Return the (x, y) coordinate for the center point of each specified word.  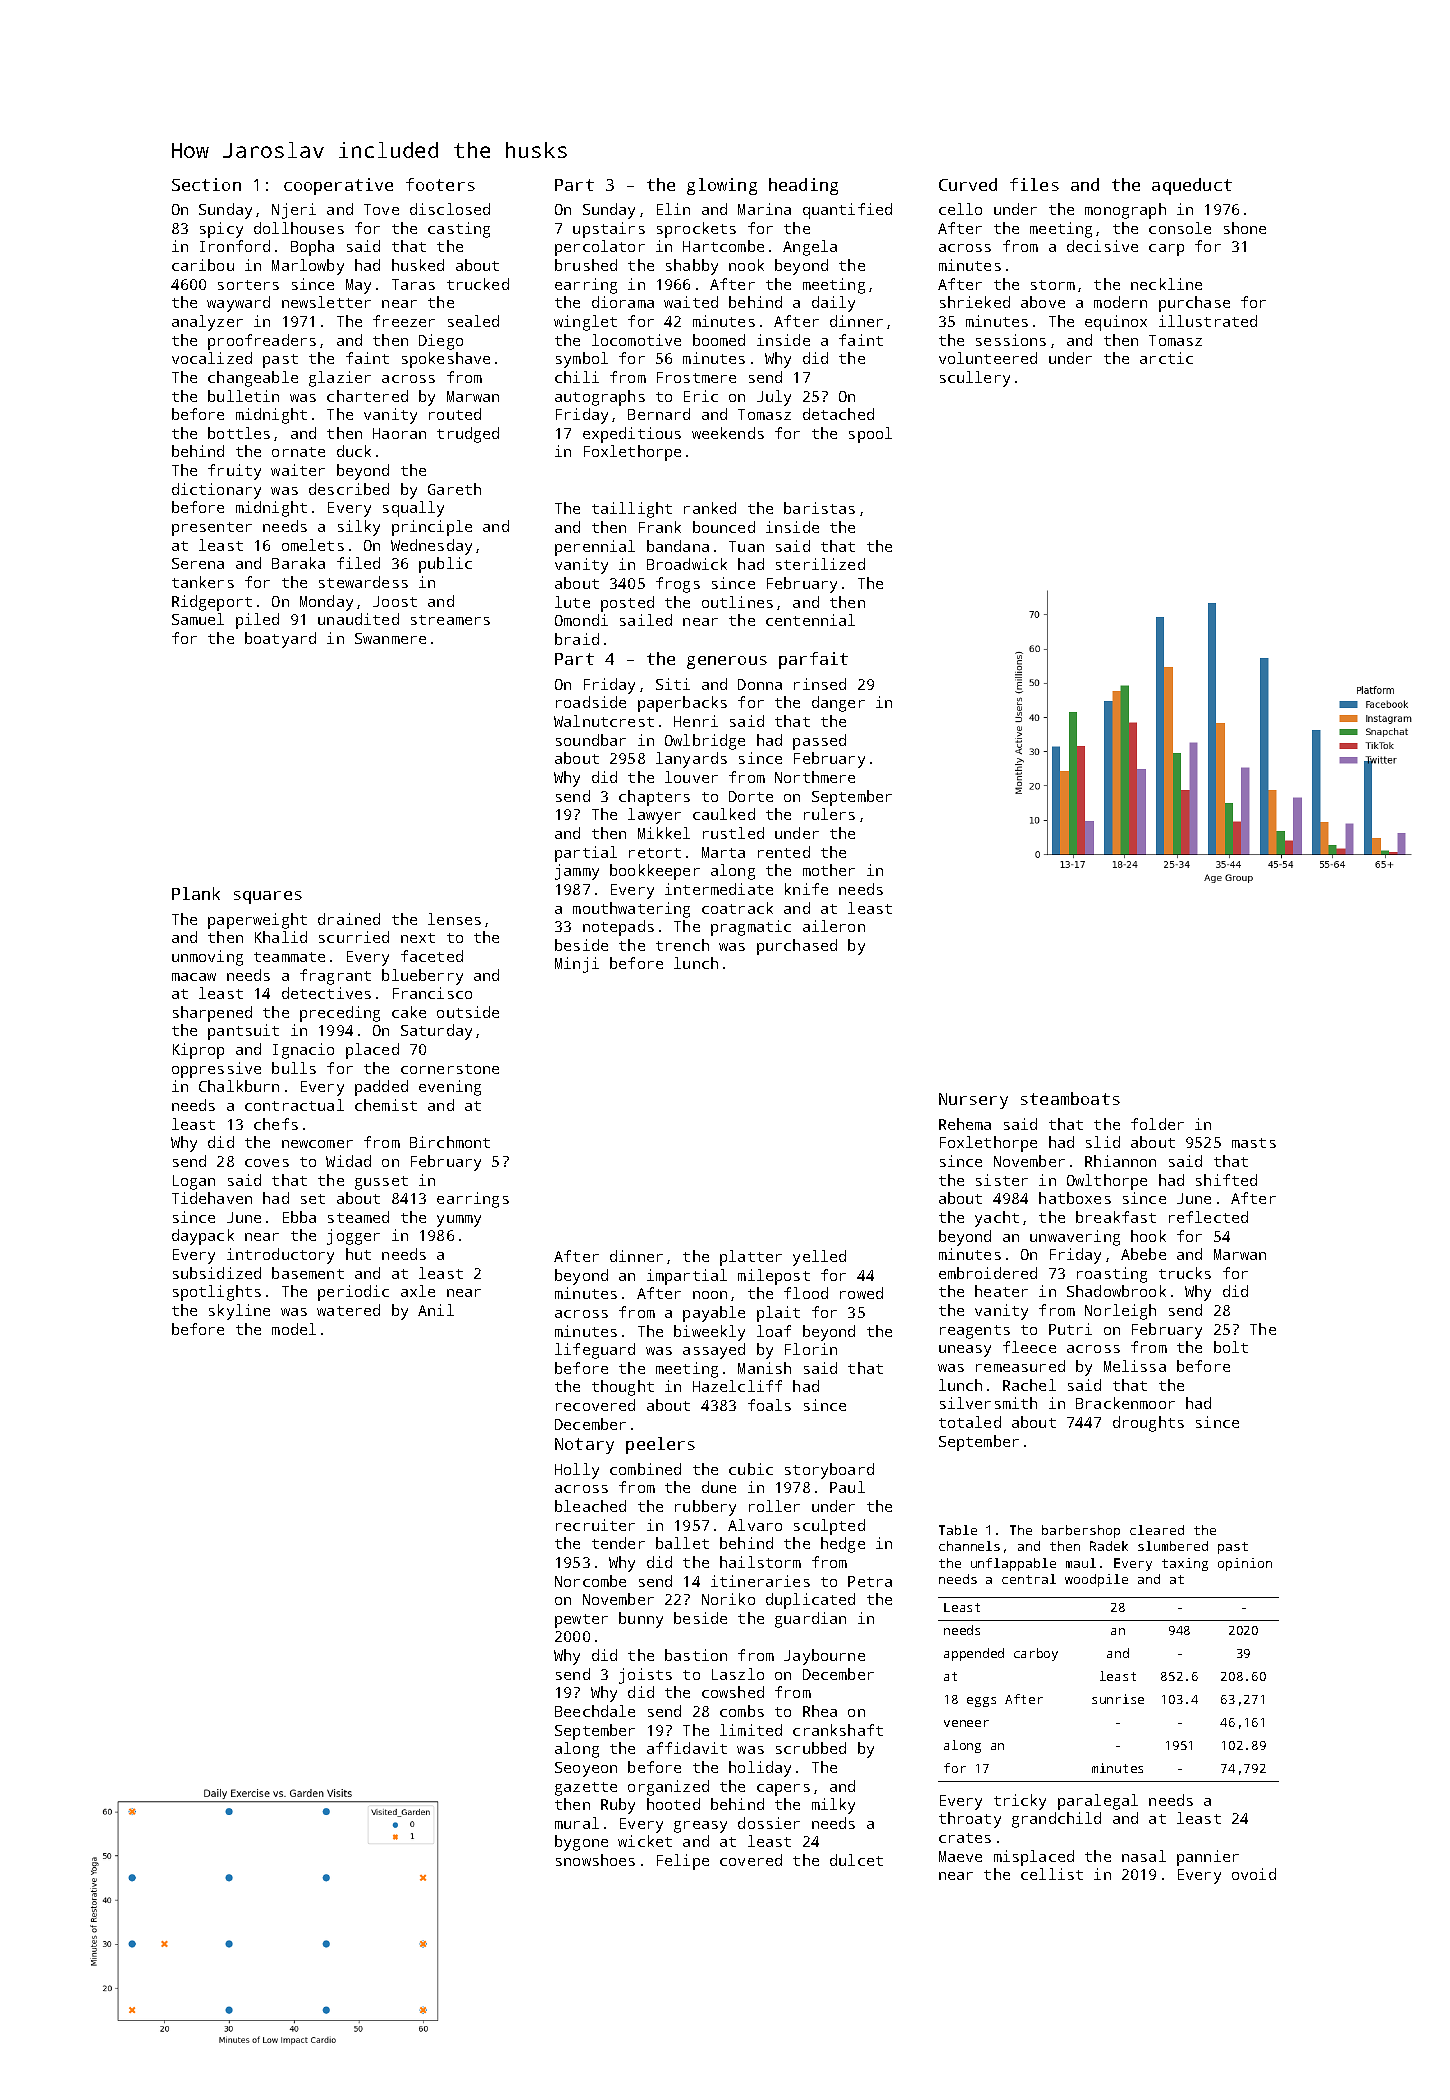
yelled (819, 1258)
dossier (769, 1823)
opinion (1245, 1564)
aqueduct (1192, 186)
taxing (1185, 1564)
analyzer (207, 323)
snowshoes (595, 1860)
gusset (381, 1183)
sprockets (696, 230)
